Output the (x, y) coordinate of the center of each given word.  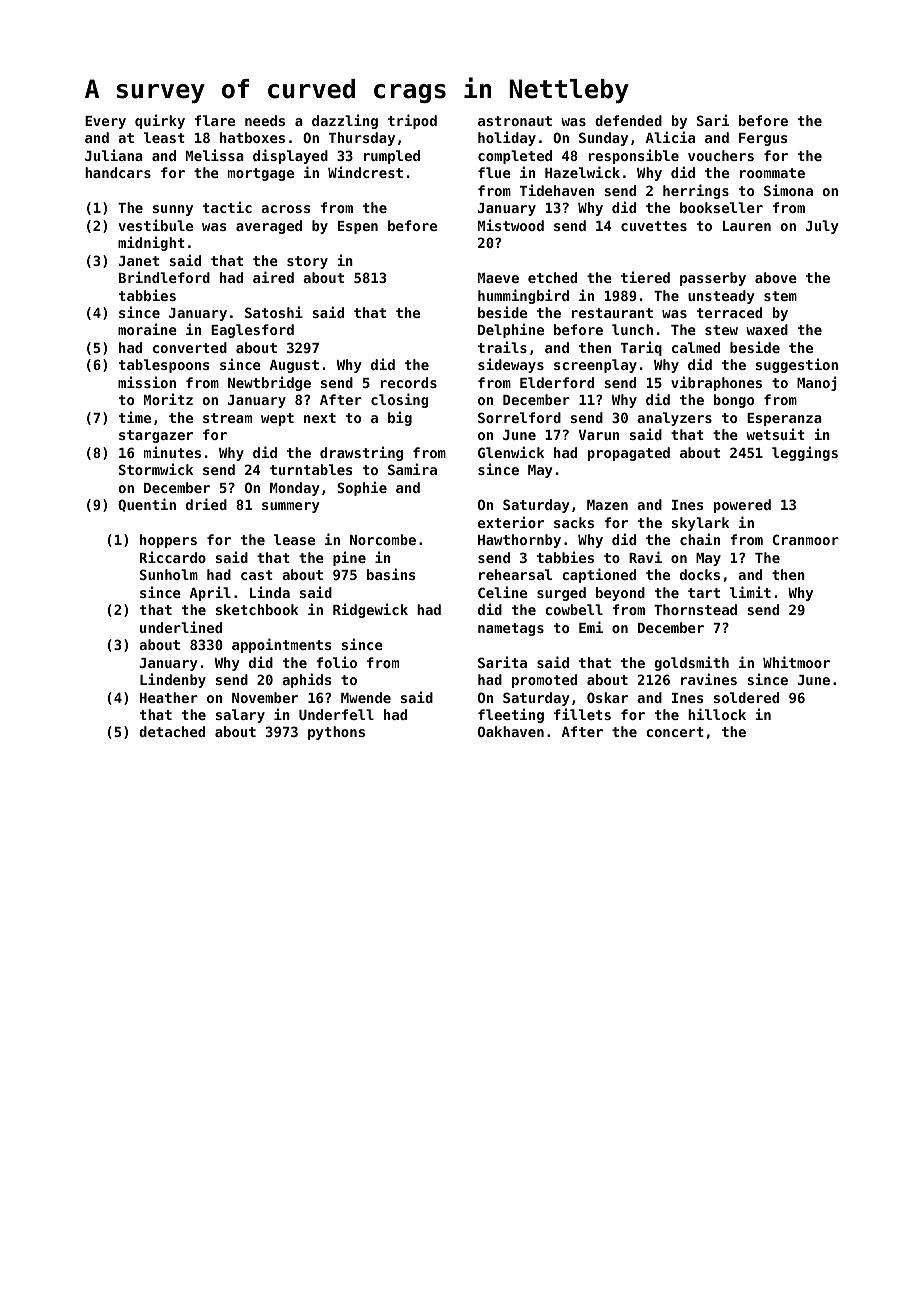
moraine (147, 329)
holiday (507, 138)
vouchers (721, 155)
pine (349, 558)
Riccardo (173, 557)
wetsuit (775, 434)
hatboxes (252, 137)
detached (172, 731)
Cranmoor (806, 539)
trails (502, 347)
